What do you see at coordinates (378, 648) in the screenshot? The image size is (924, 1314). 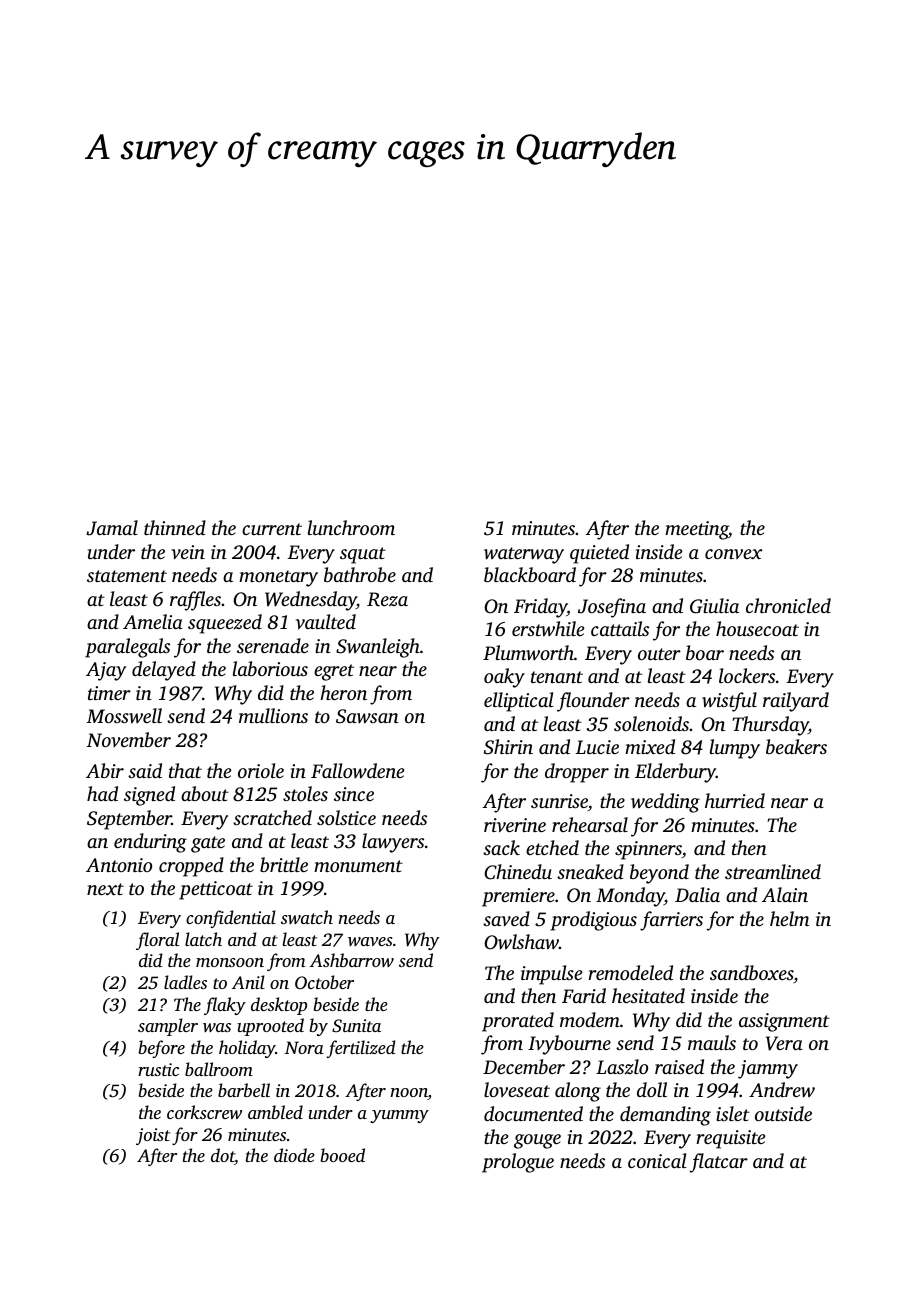 I see `Swanleigh` at bounding box center [378, 648].
